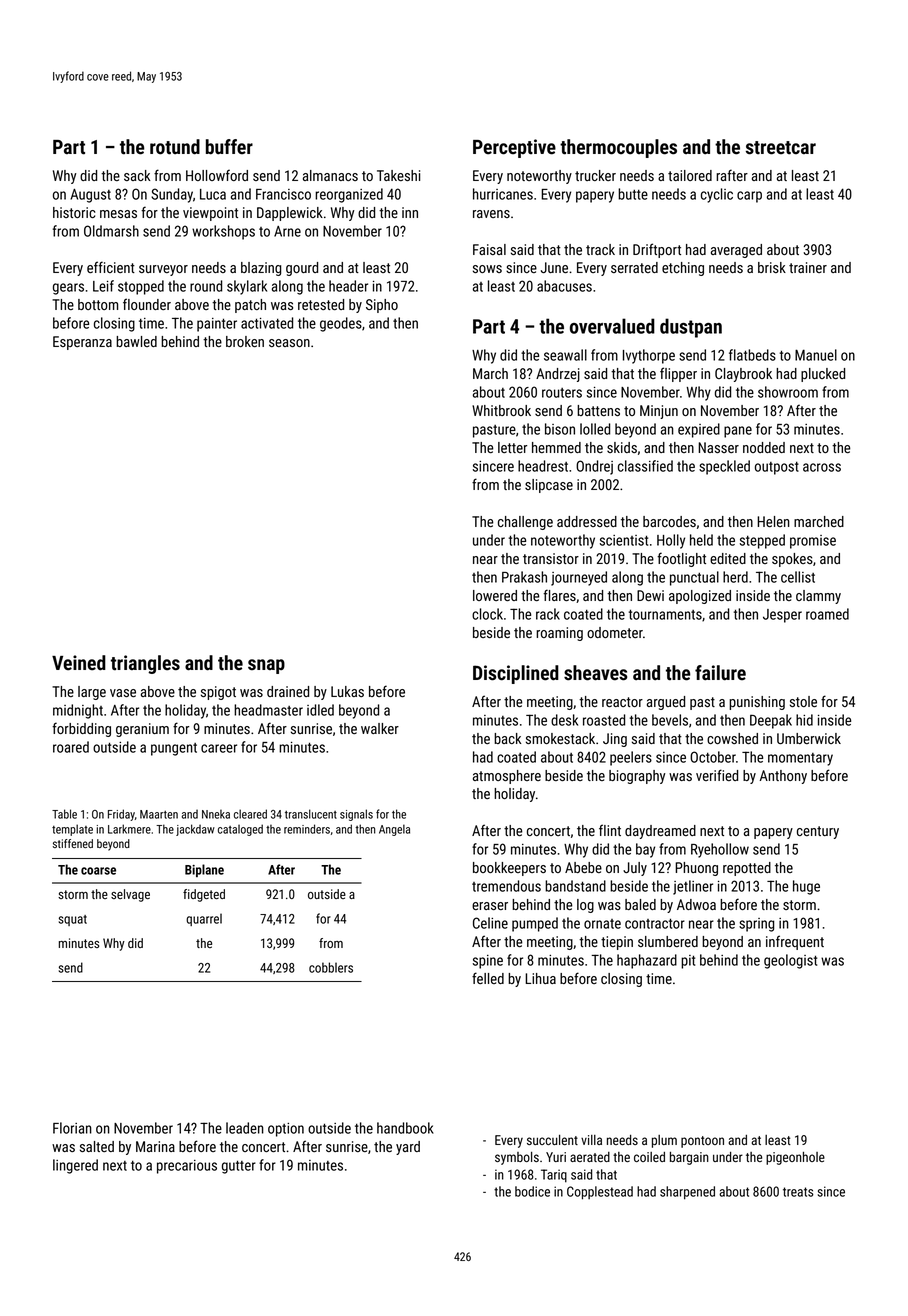  What do you see at coordinates (175, 147) in the image?
I see `rotund` at bounding box center [175, 147].
